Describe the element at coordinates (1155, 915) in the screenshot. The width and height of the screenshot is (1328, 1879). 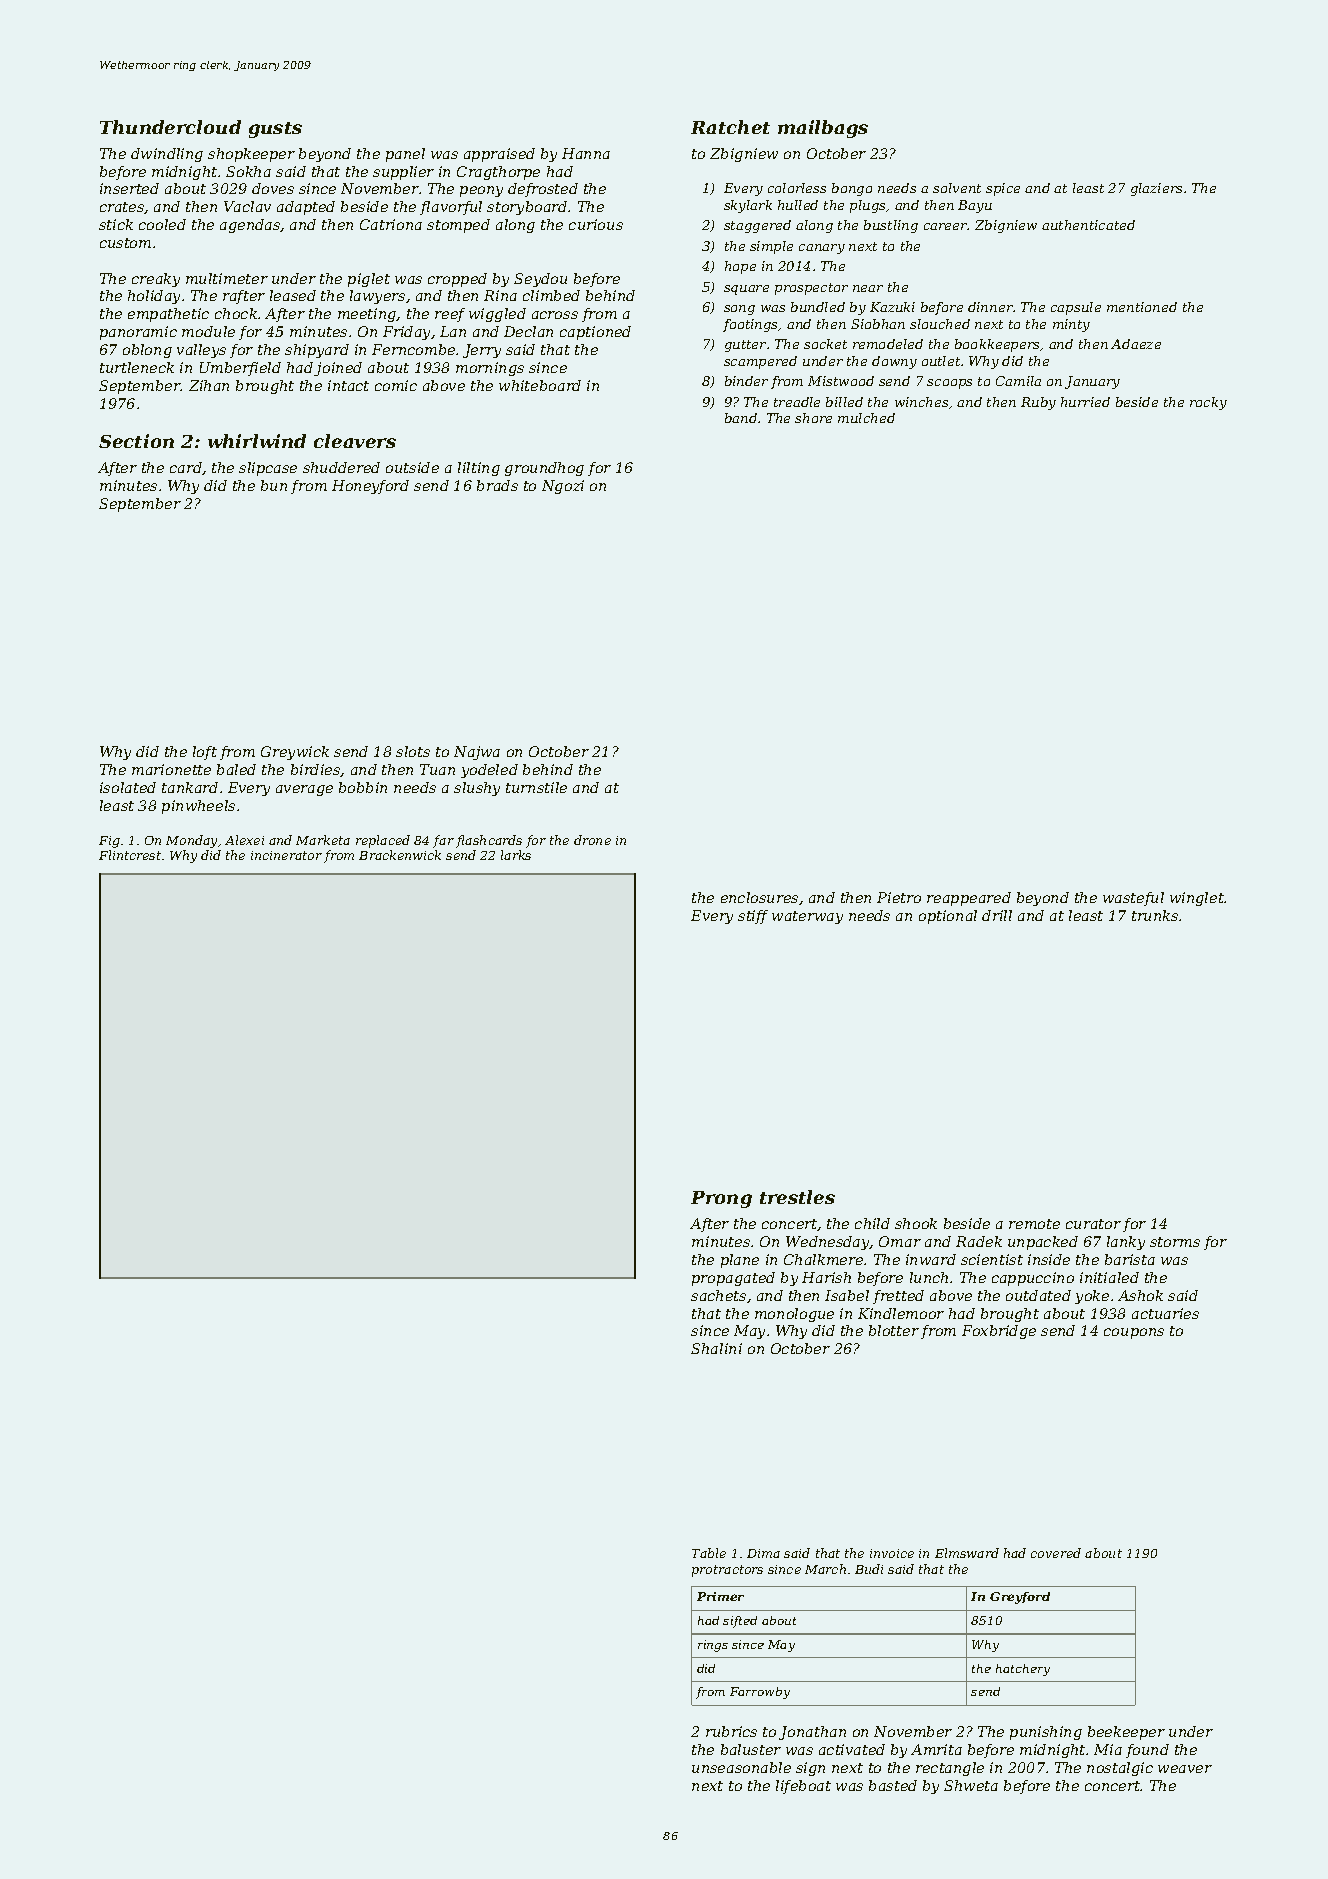
I see `trunks` at that location.
